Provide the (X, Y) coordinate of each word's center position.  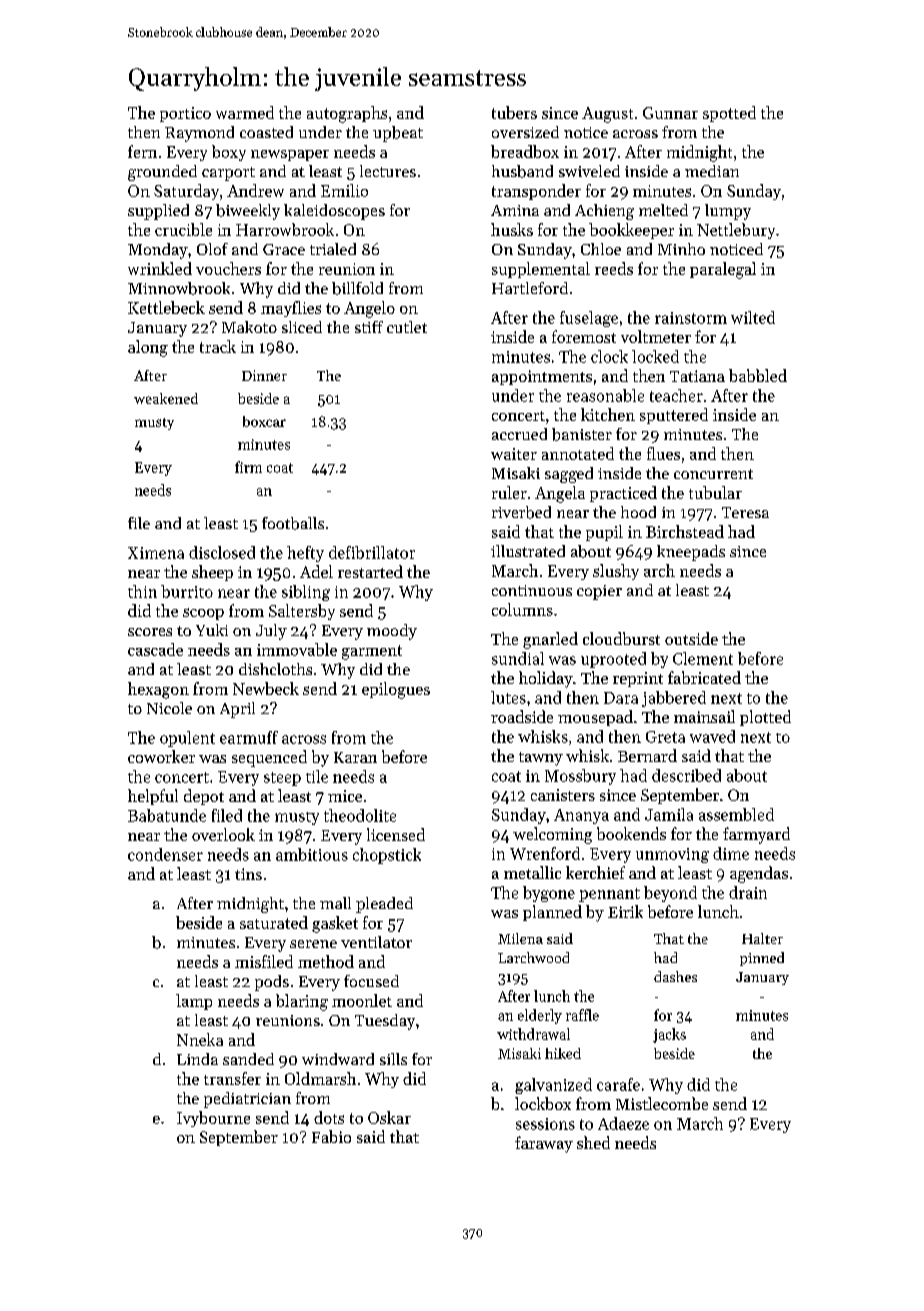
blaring (302, 1002)
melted (663, 210)
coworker (161, 756)
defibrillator (372, 552)
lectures (388, 171)
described (686, 775)
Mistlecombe (662, 1103)
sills (393, 1059)
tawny (541, 759)
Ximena (156, 553)
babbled (758, 375)
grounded (162, 173)
